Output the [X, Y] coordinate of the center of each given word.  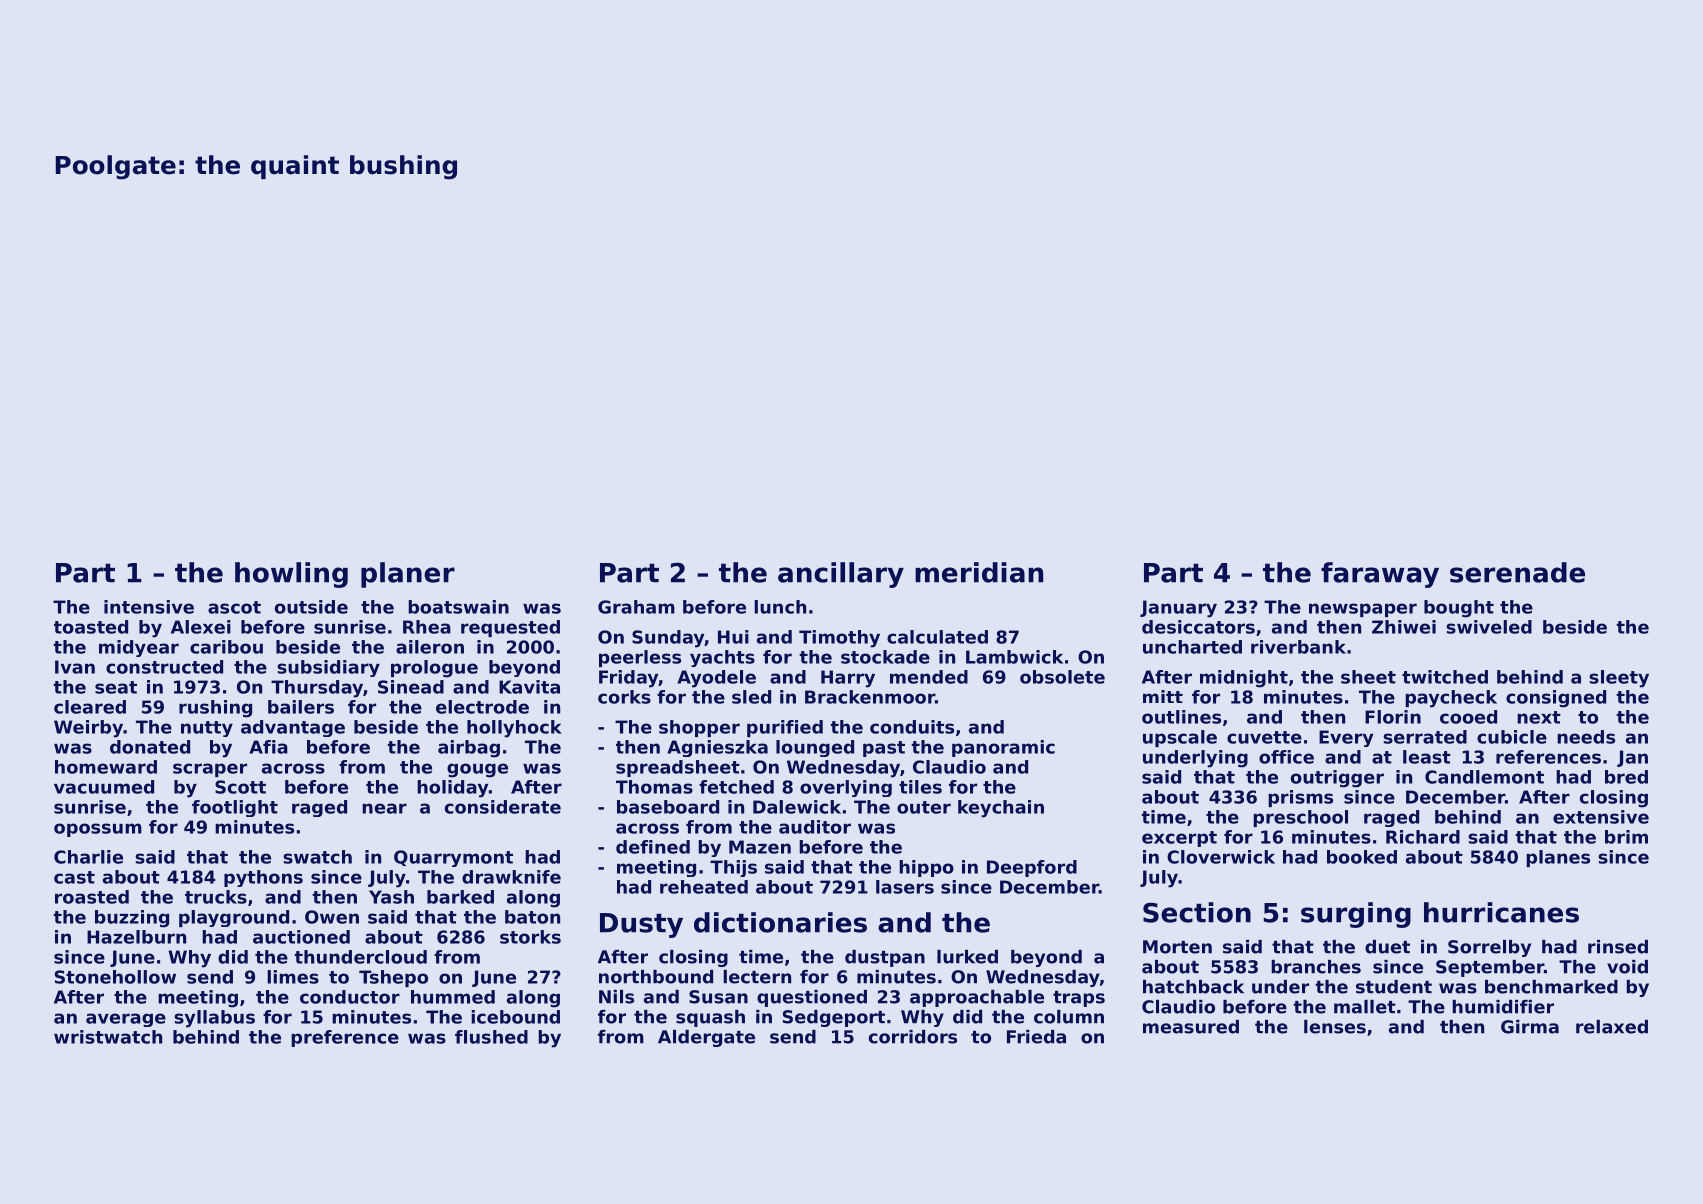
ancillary [841, 575]
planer [408, 575]
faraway [1380, 575]
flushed [491, 1037]
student [1394, 987]
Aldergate [706, 1038]
